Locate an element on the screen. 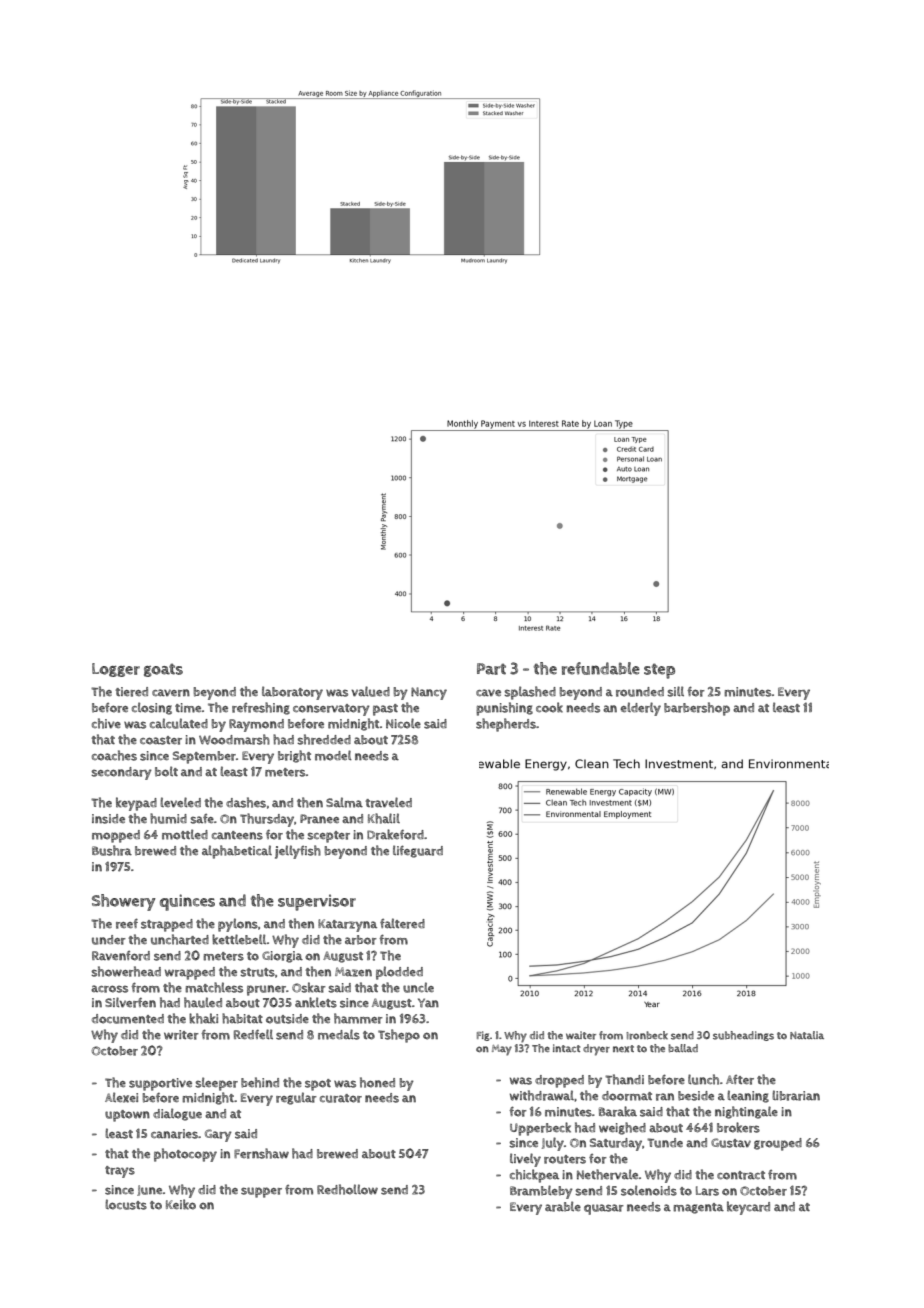 The height and width of the screenshot is (1308, 924). curator is located at coordinates (341, 1098).
